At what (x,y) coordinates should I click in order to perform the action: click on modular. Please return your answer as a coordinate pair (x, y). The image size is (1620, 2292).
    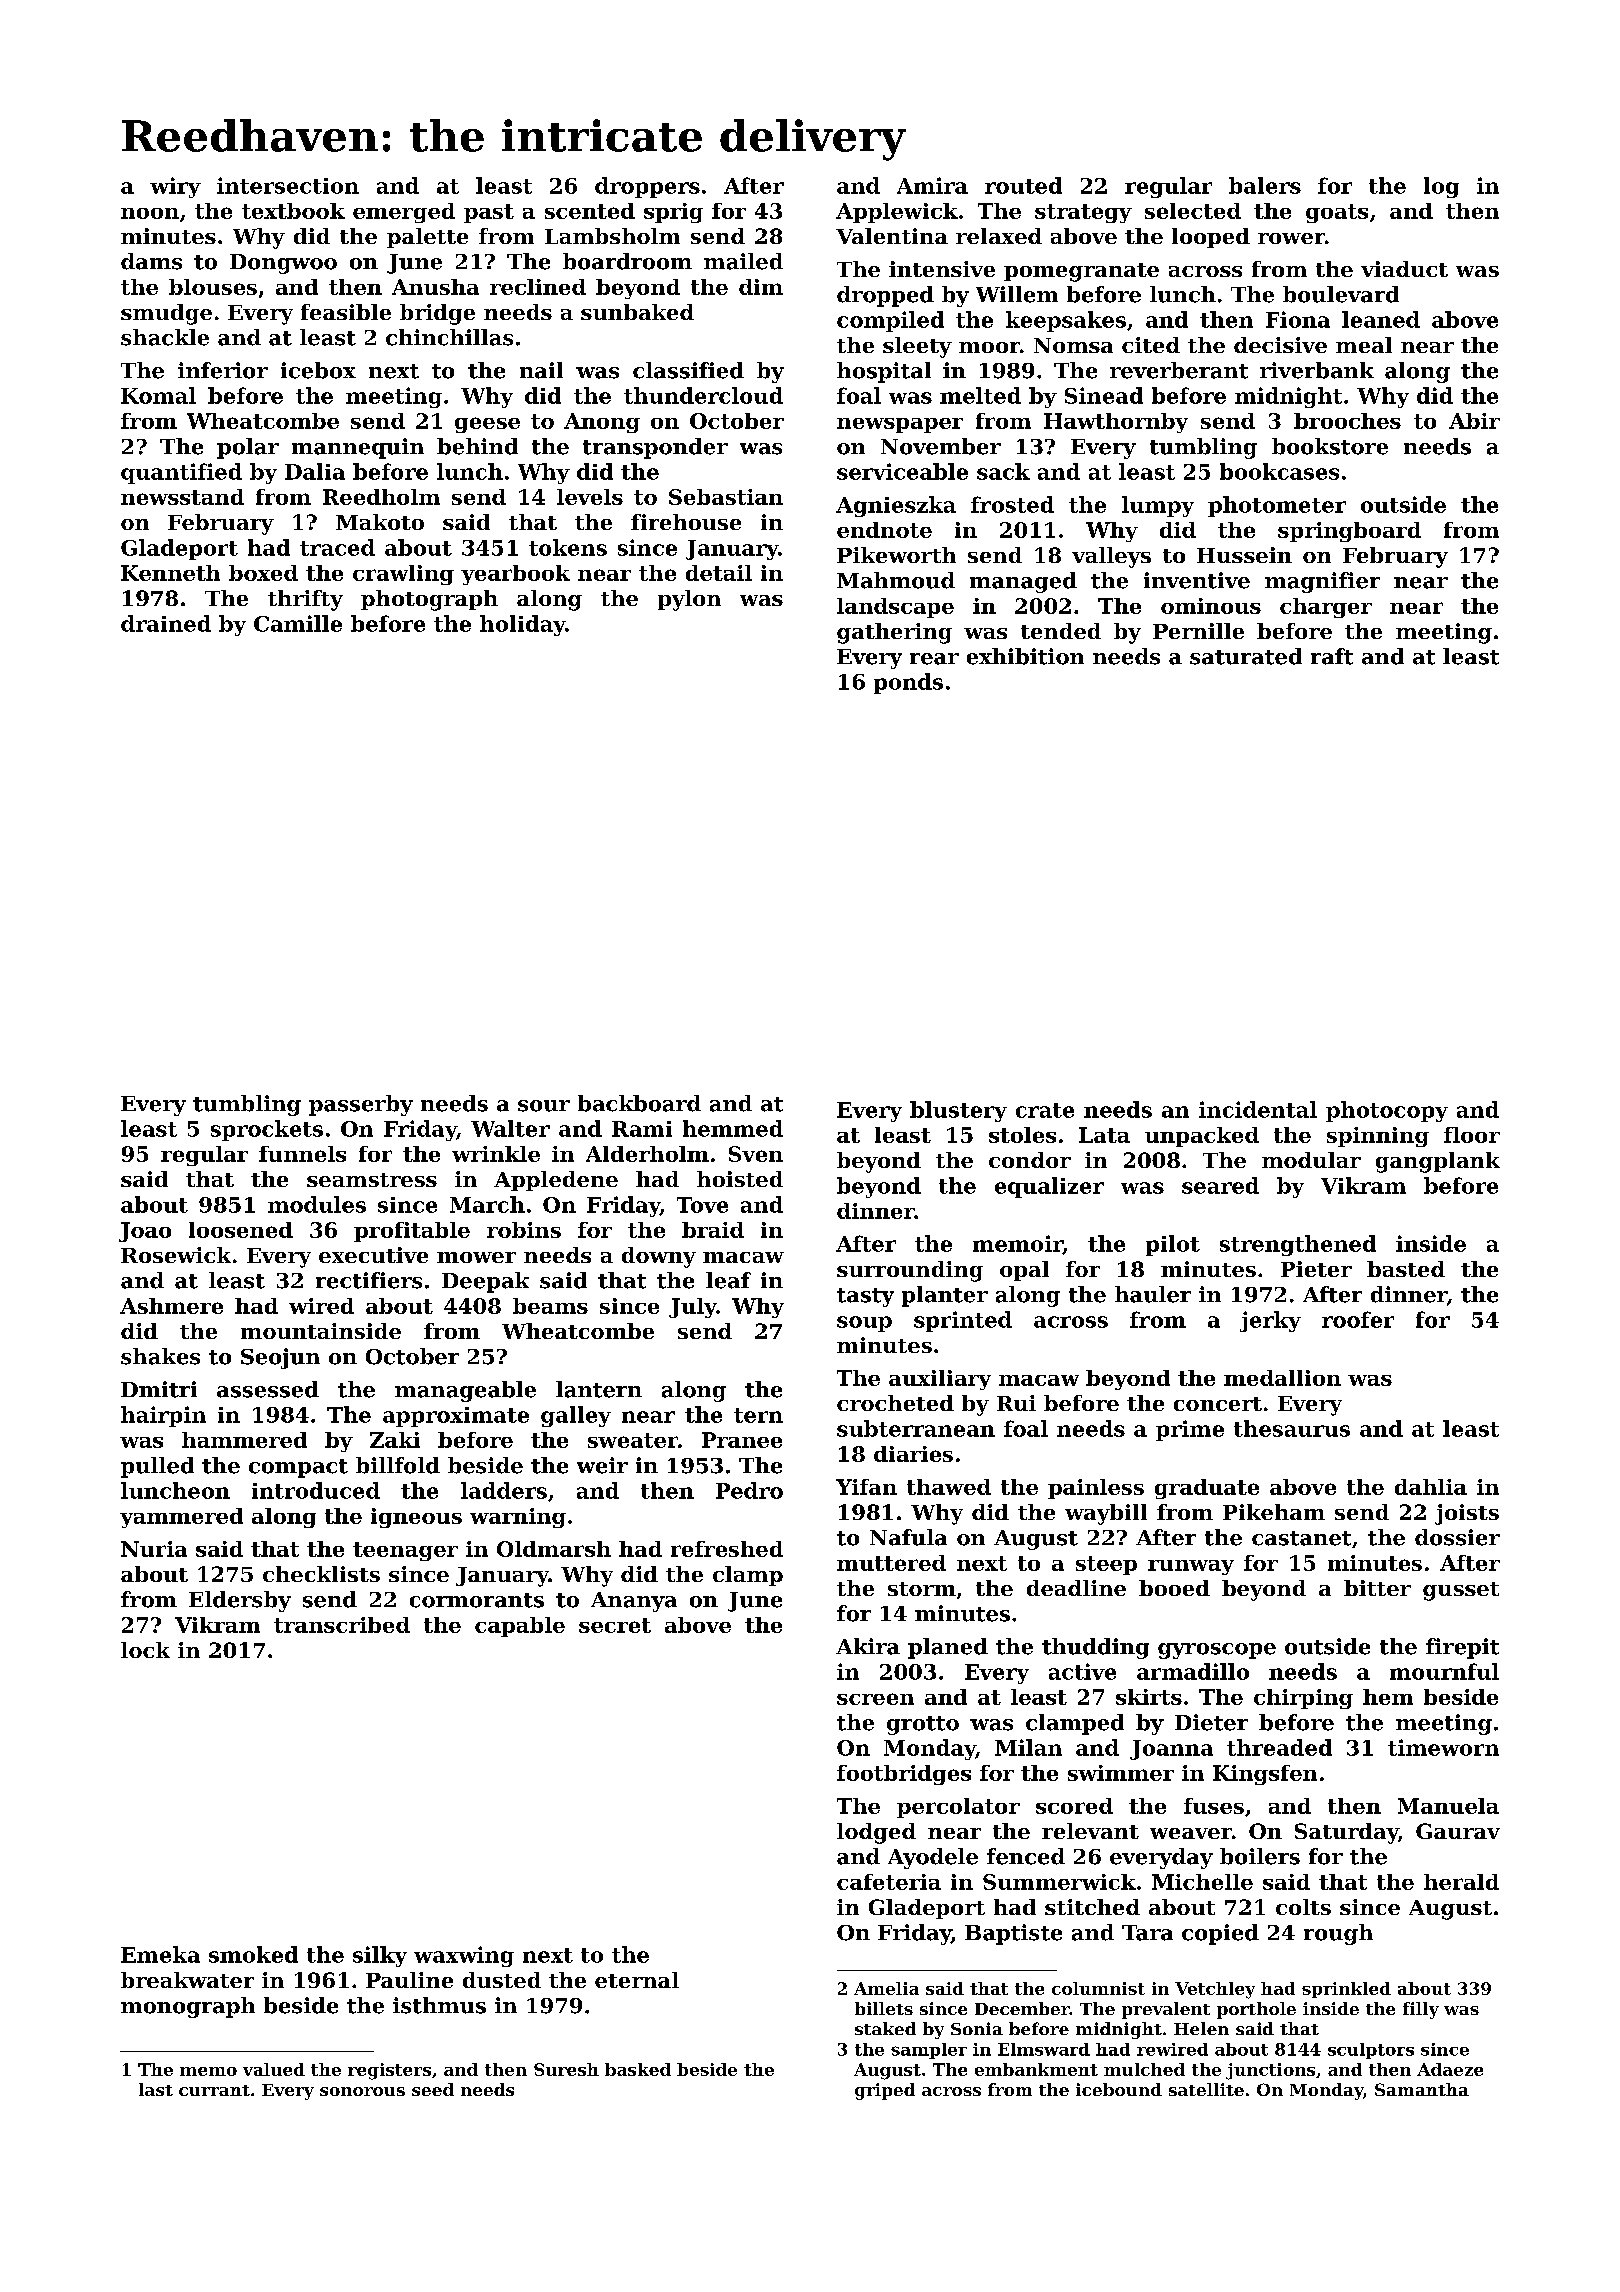
    Looking at the image, I should click on (1311, 1160).
